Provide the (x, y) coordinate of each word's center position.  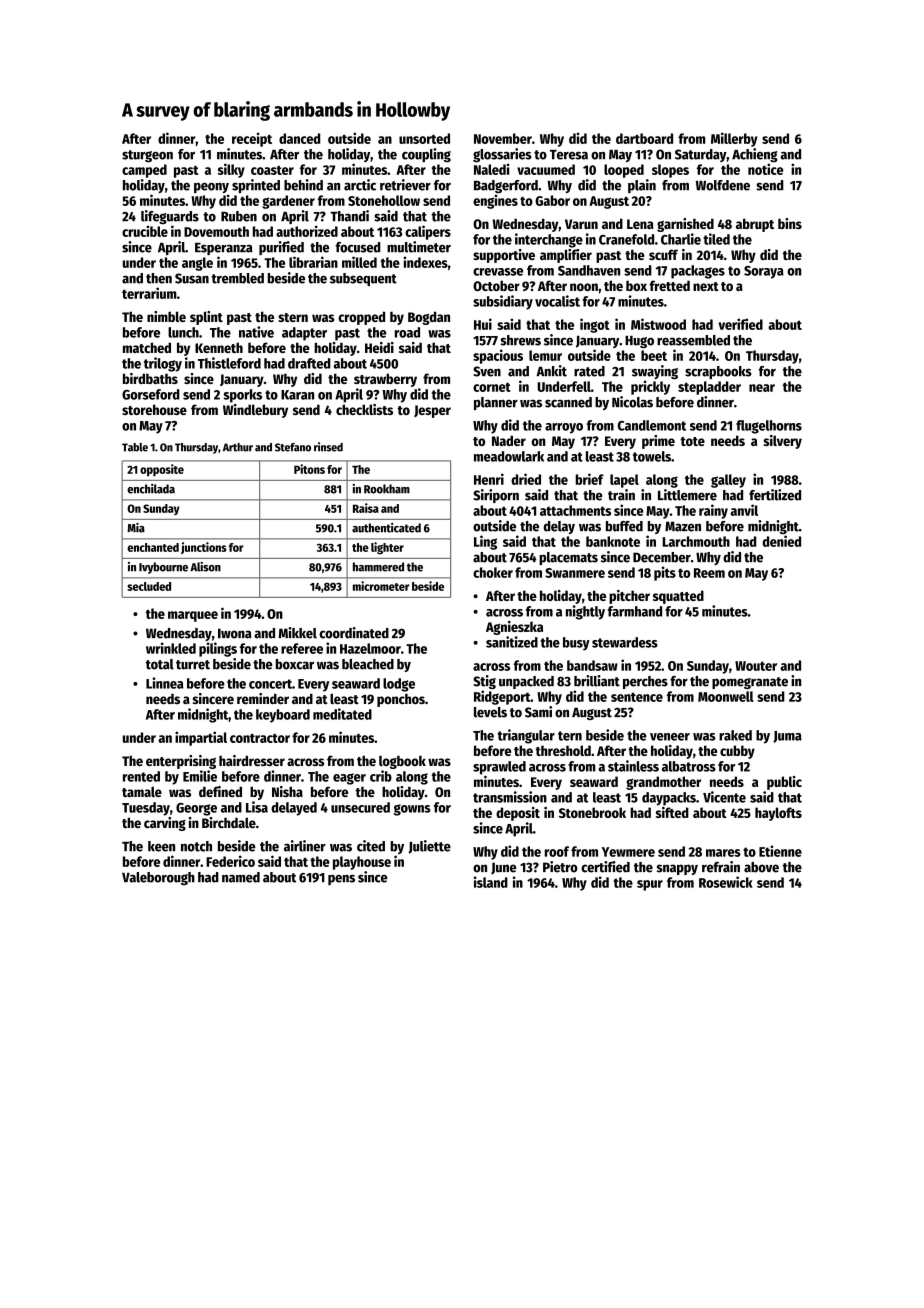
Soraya (764, 272)
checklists (364, 409)
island (491, 882)
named (241, 877)
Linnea (165, 683)
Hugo (639, 342)
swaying (655, 372)
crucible (145, 231)
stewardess (625, 642)
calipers (428, 232)
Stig (484, 682)
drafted (309, 363)
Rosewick (726, 882)
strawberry (385, 380)
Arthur (238, 447)
